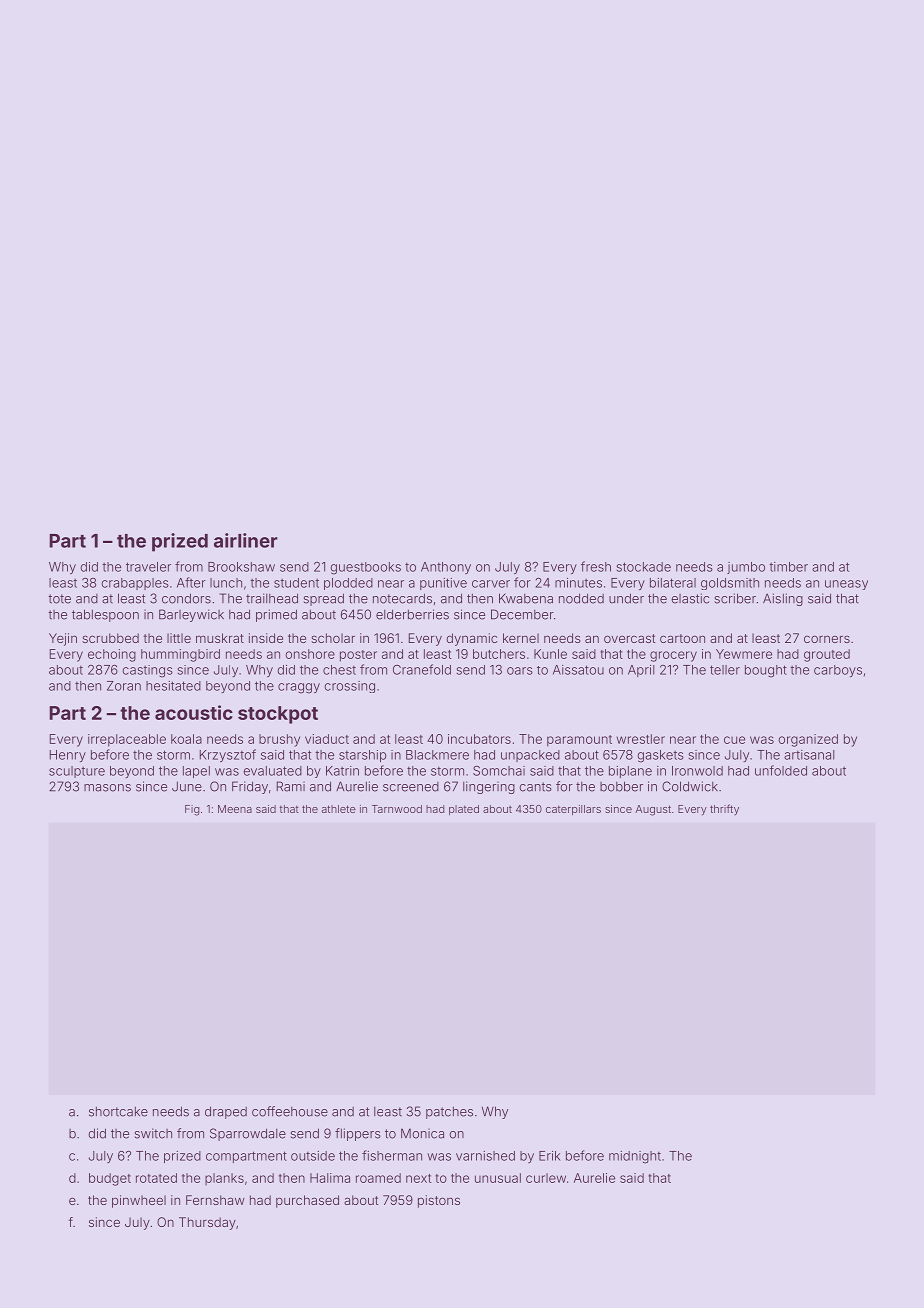  Describe the element at coordinates (290, 1111) in the document. I see `coffeehouse` at that location.
